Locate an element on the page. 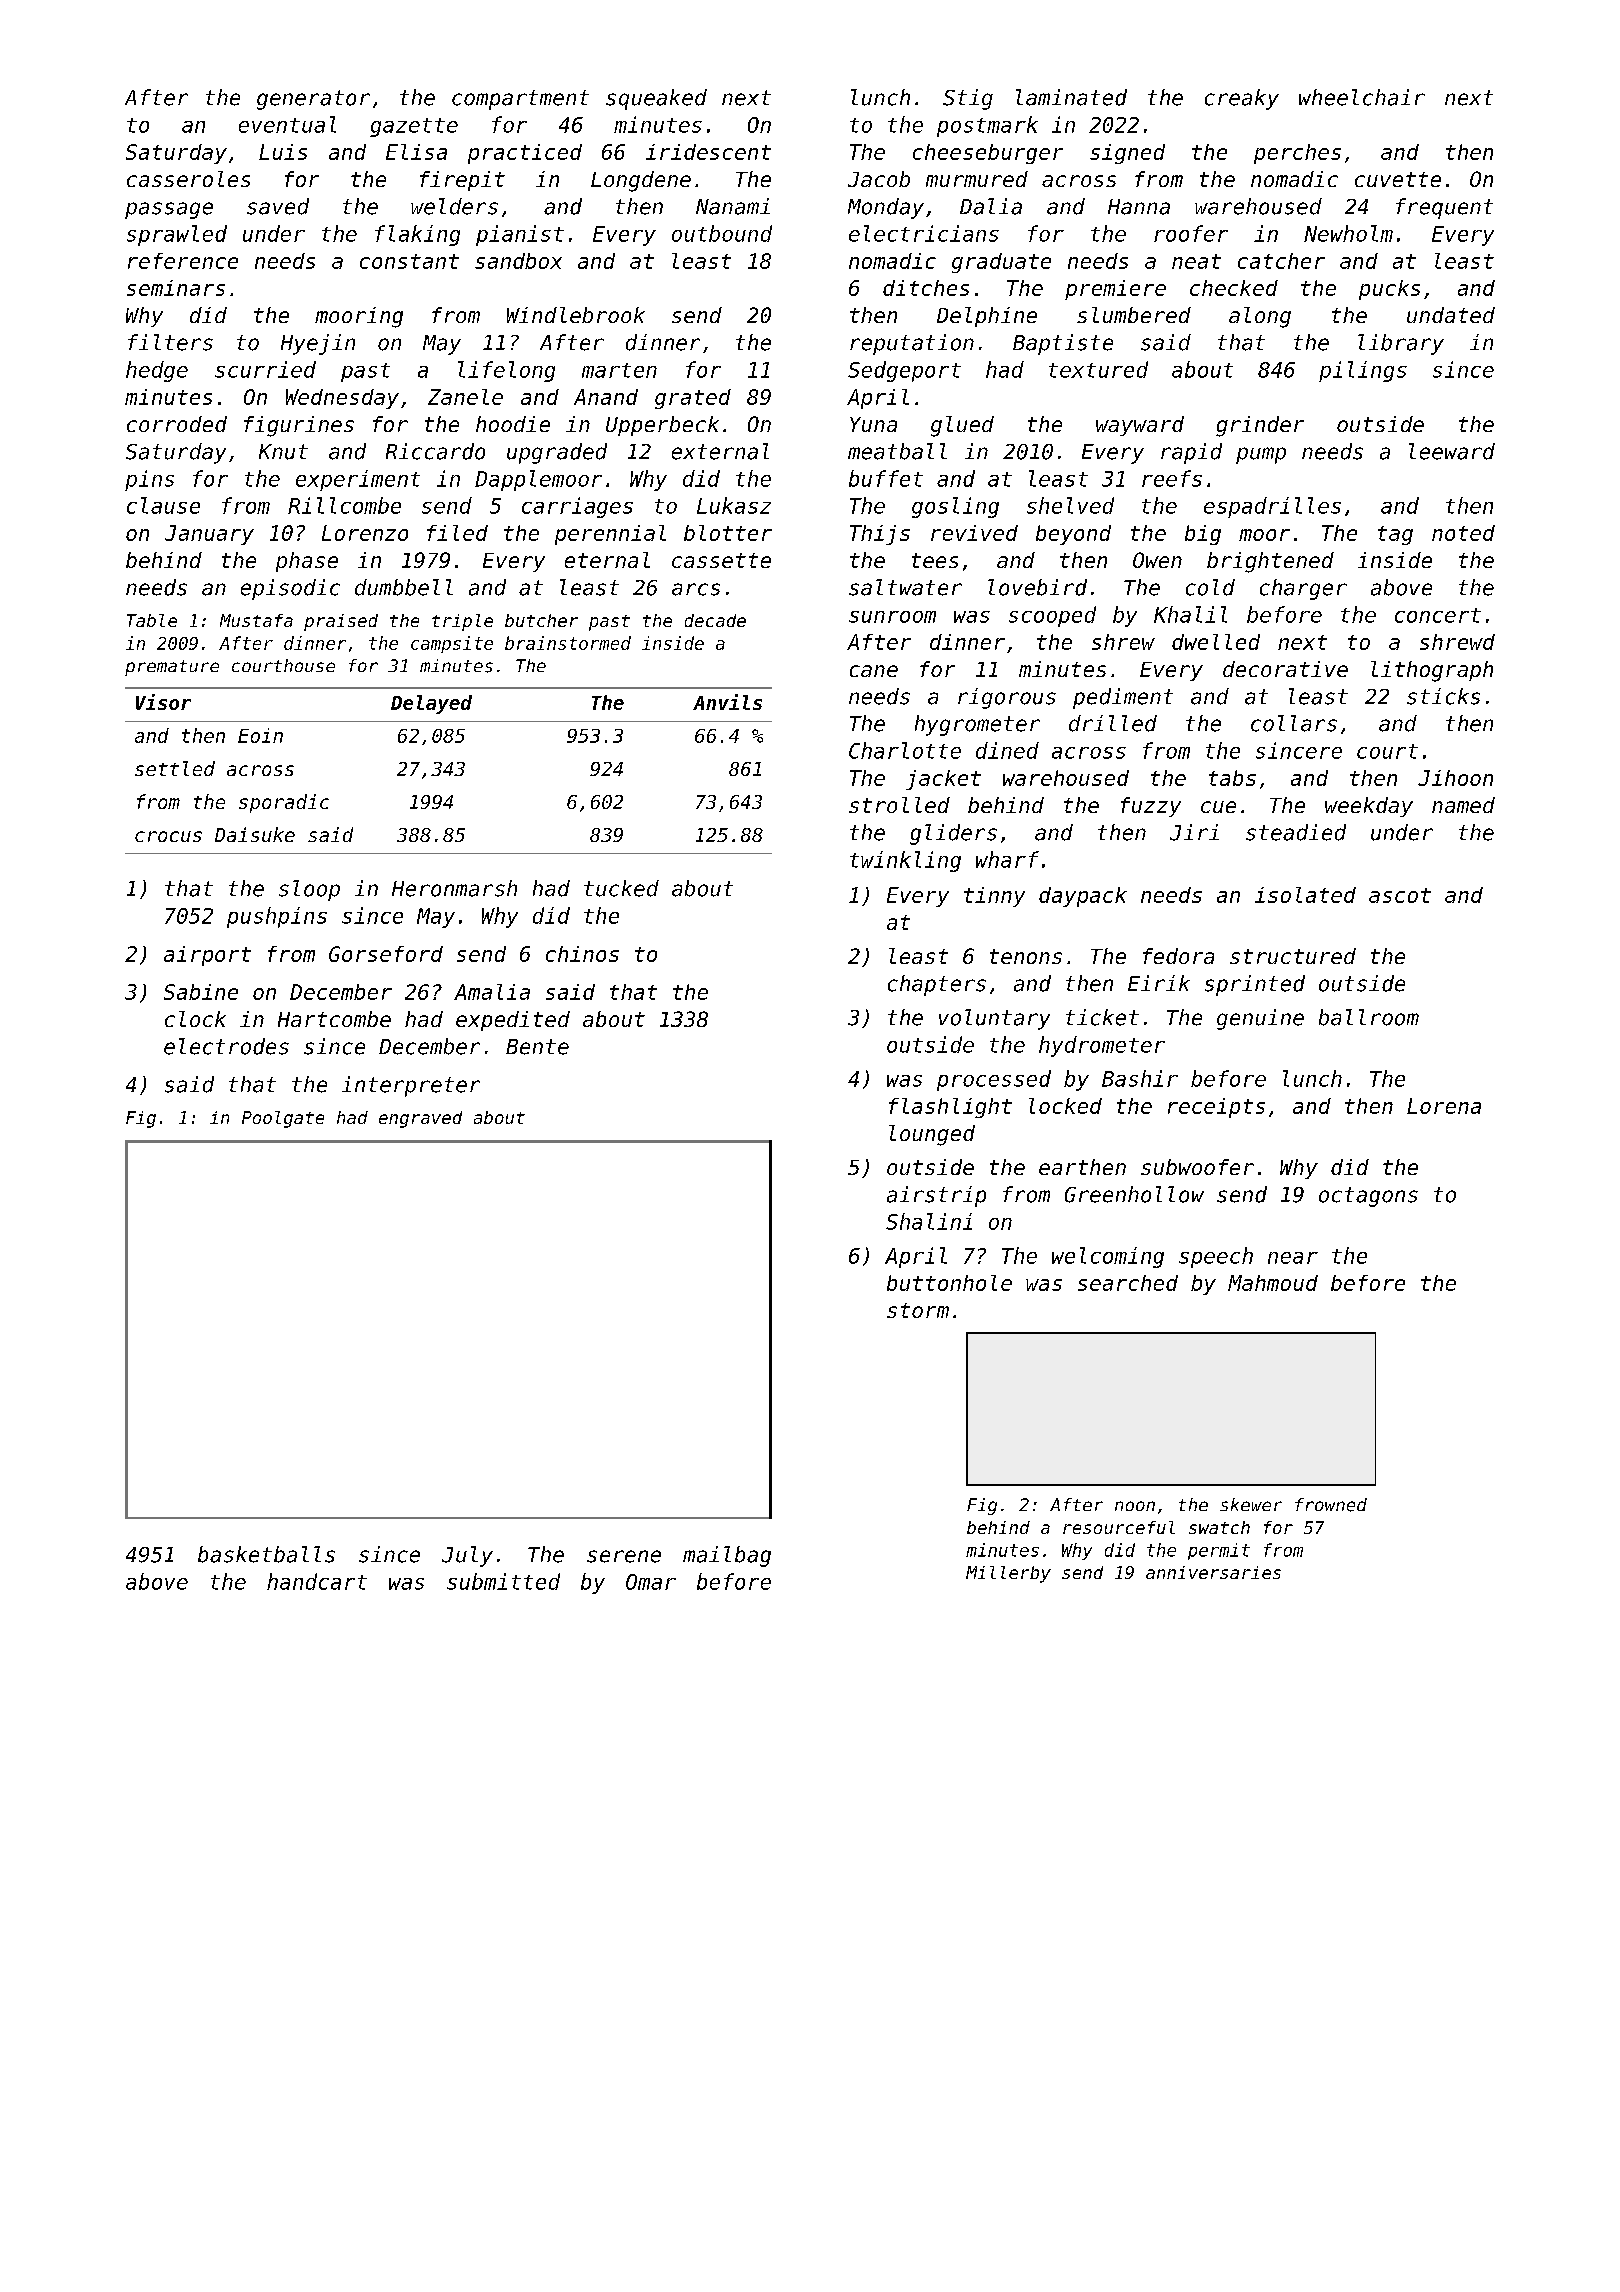  buttonhole is located at coordinates (949, 1283).
